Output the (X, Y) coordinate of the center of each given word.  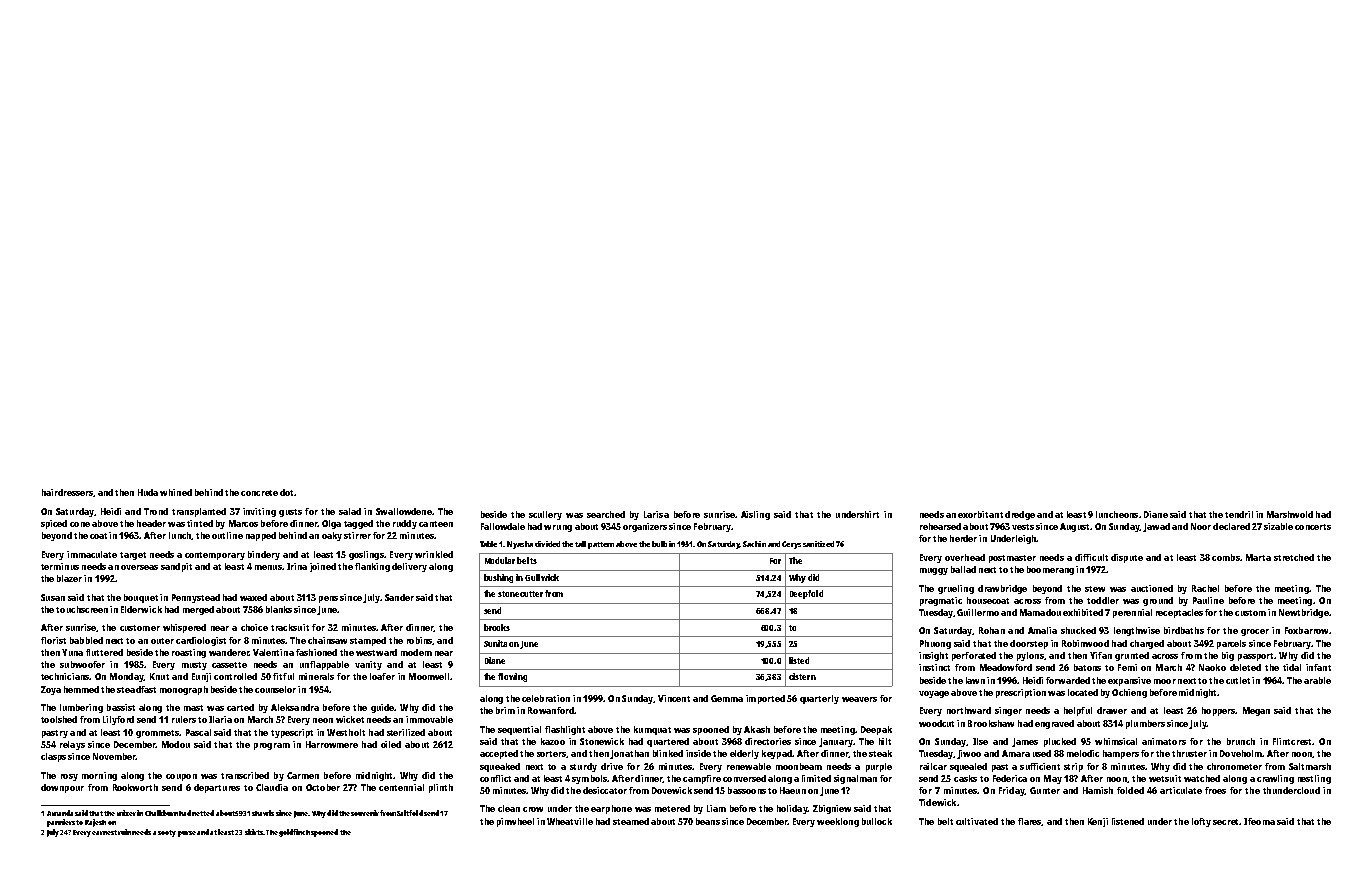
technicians (65, 676)
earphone (611, 809)
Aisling (755, 515)
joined (323, 567)
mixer (126, 813)
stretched (1294, 557)
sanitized (818, 544)
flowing (512, 677)
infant (1318, 667)
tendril (1239, 514)
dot (286, 492)
